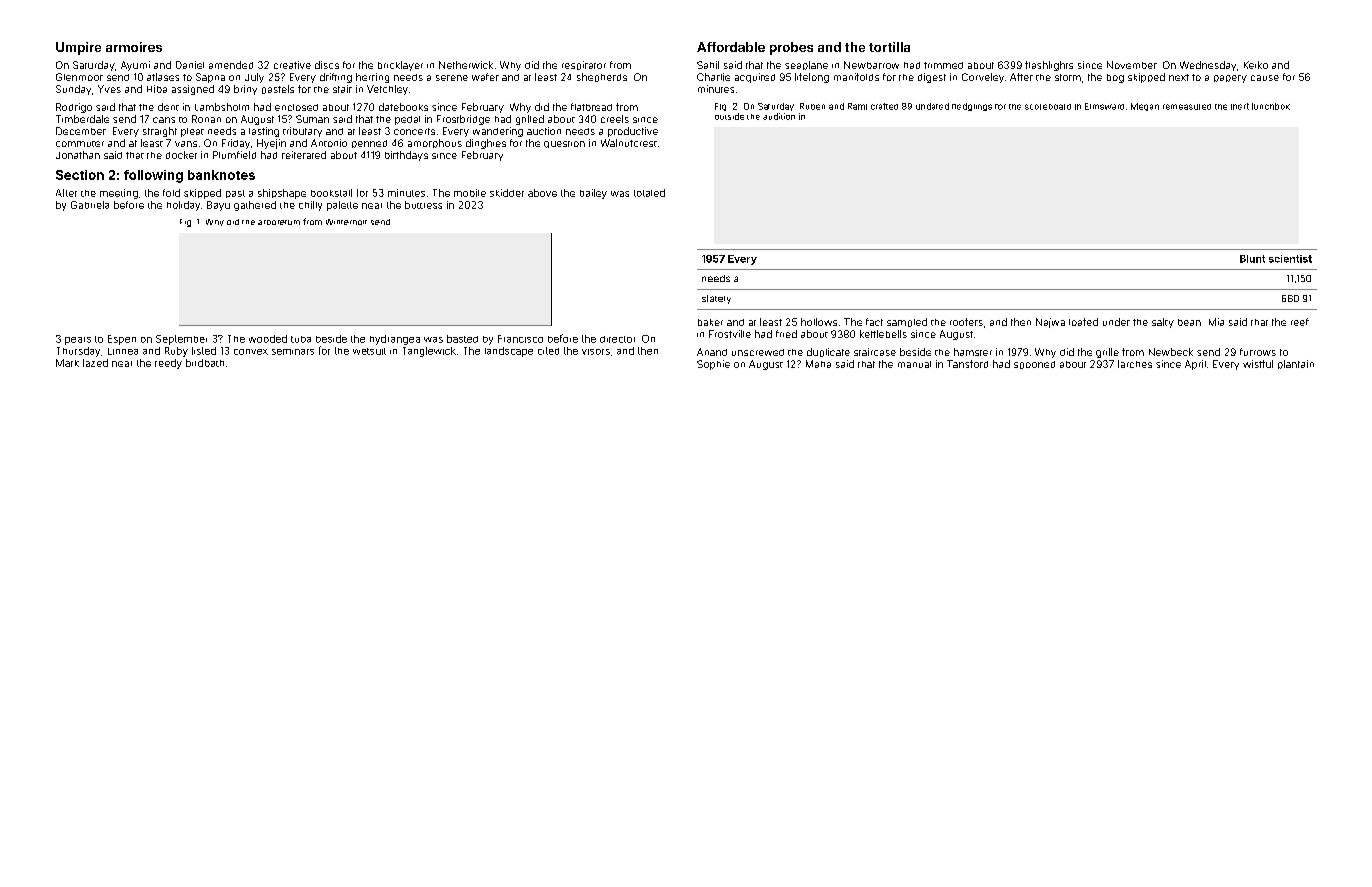 Image resolution: width=1372 pixels, height=887 pixels. Describe the element at coordinates (134, 47) in the screenshot. I see `armoires` at that location.
